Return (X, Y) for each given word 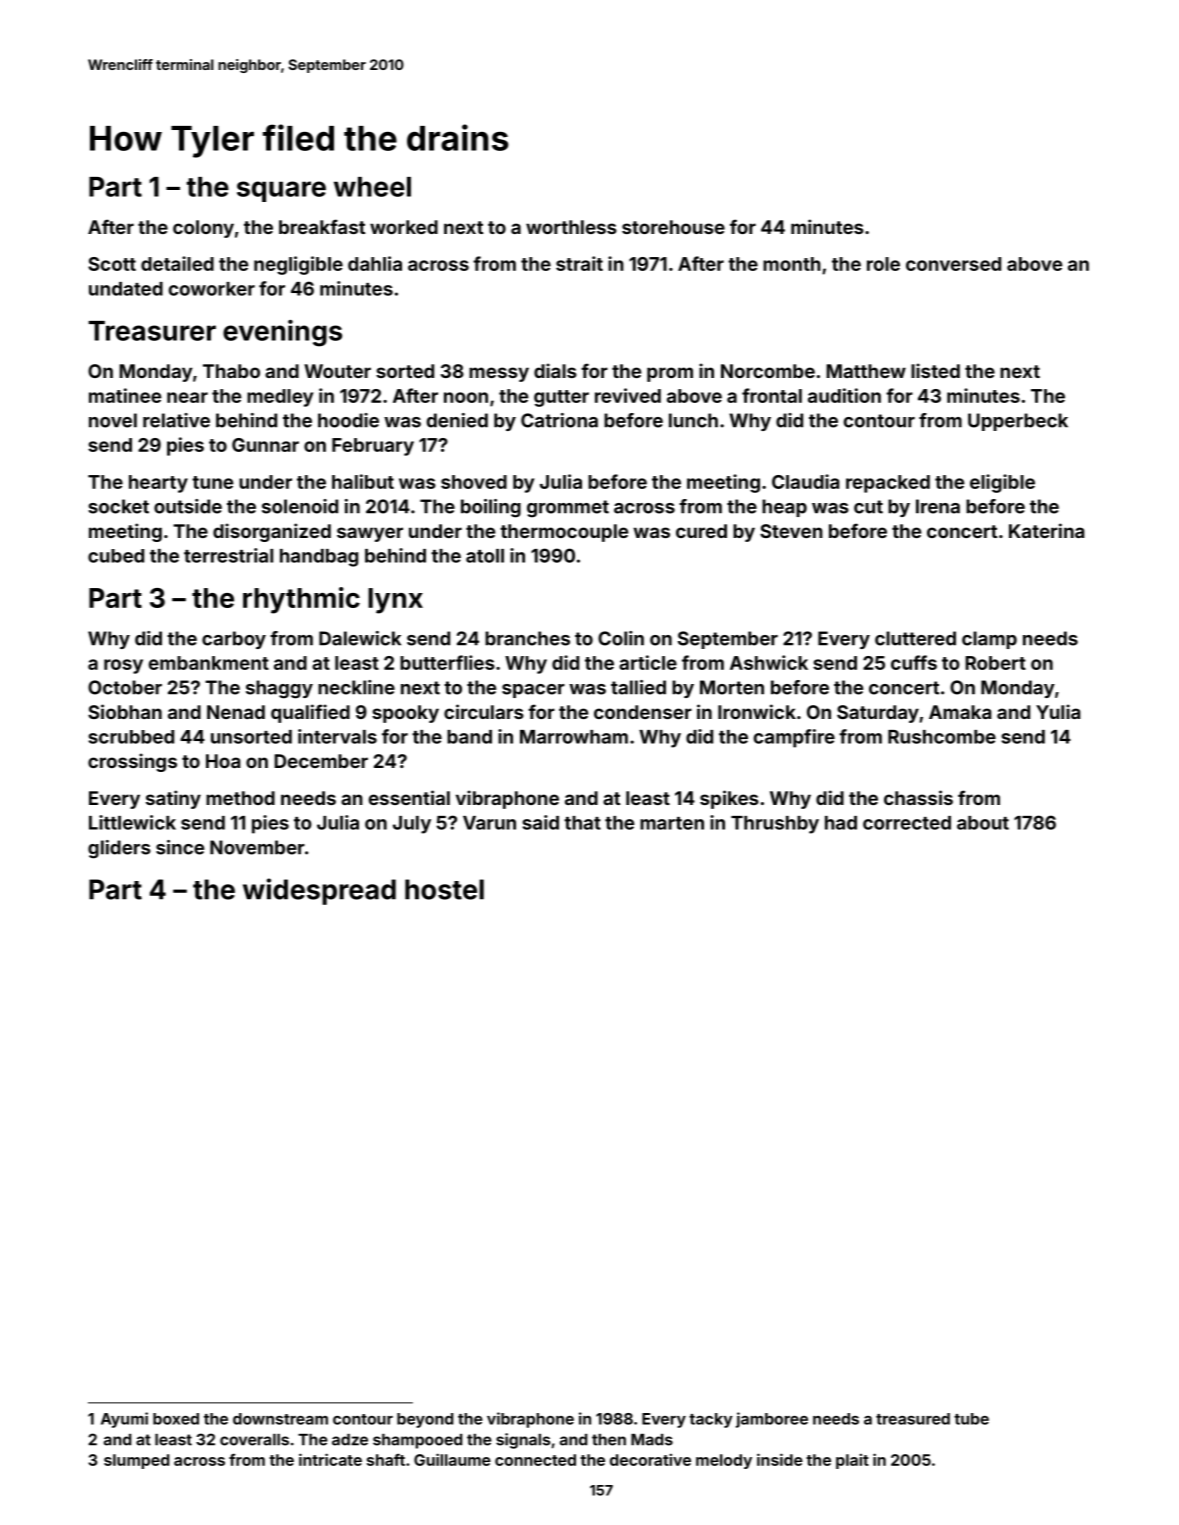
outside (188, 506)
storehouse (673, 227)
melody (724, 1461)
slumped (136, 1461)
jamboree (772, 1420)
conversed (953, 264)
